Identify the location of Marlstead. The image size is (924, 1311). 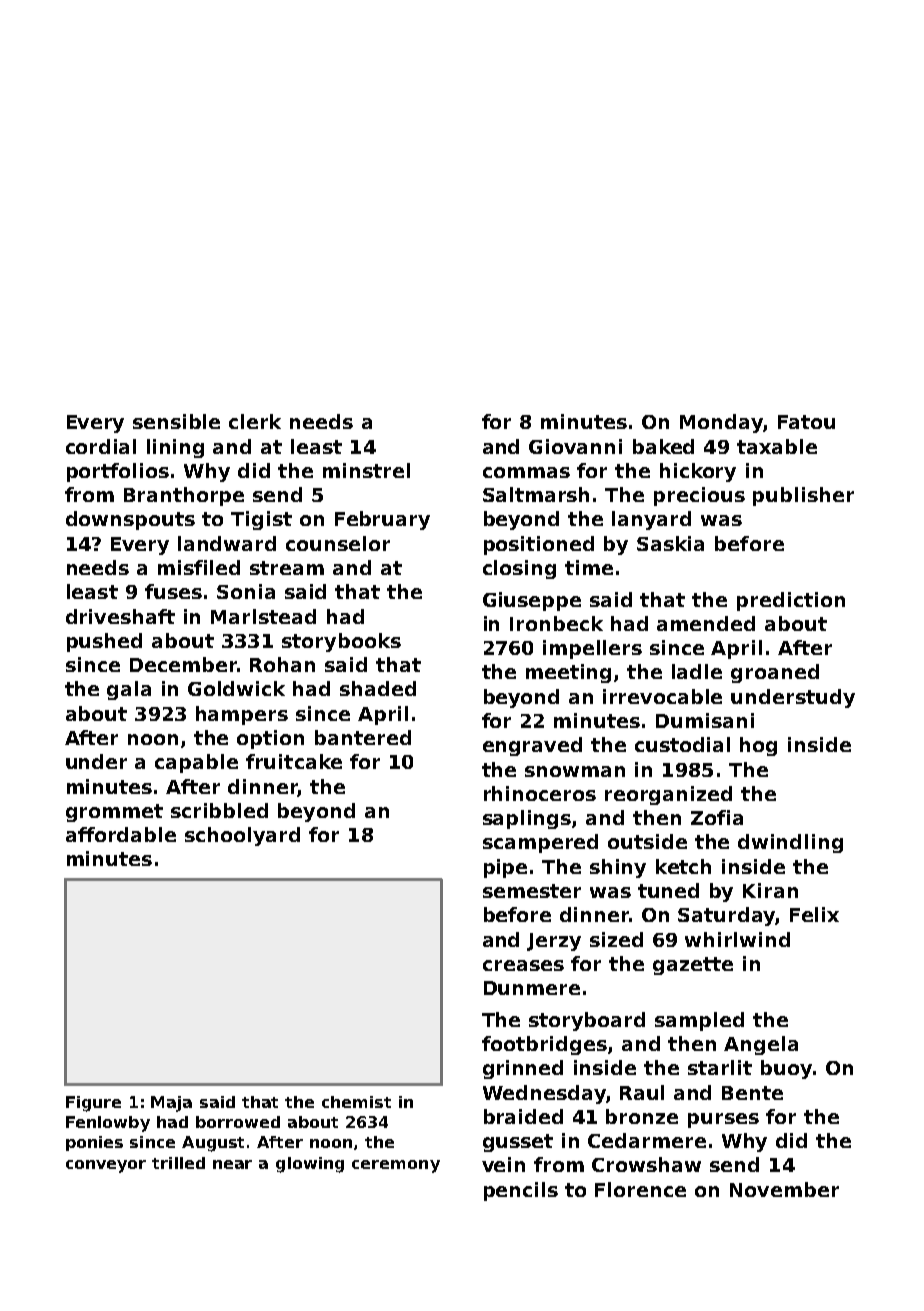
(263, 616).
